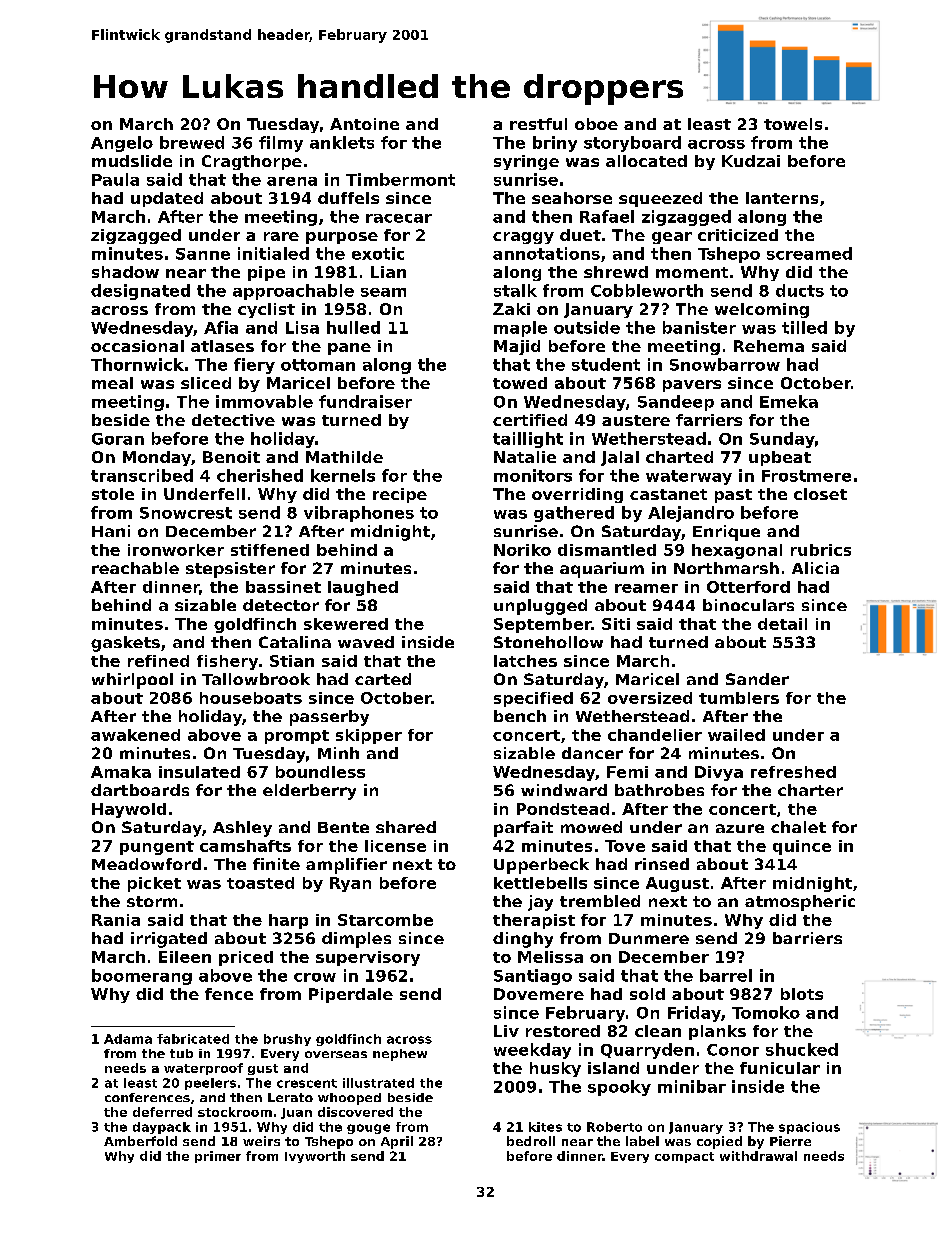 Image resolution: width=952 pixels, height=1233 pixels. Describe the element at coordinates (287, 1040) in the document. I see `brushy` at that location.
